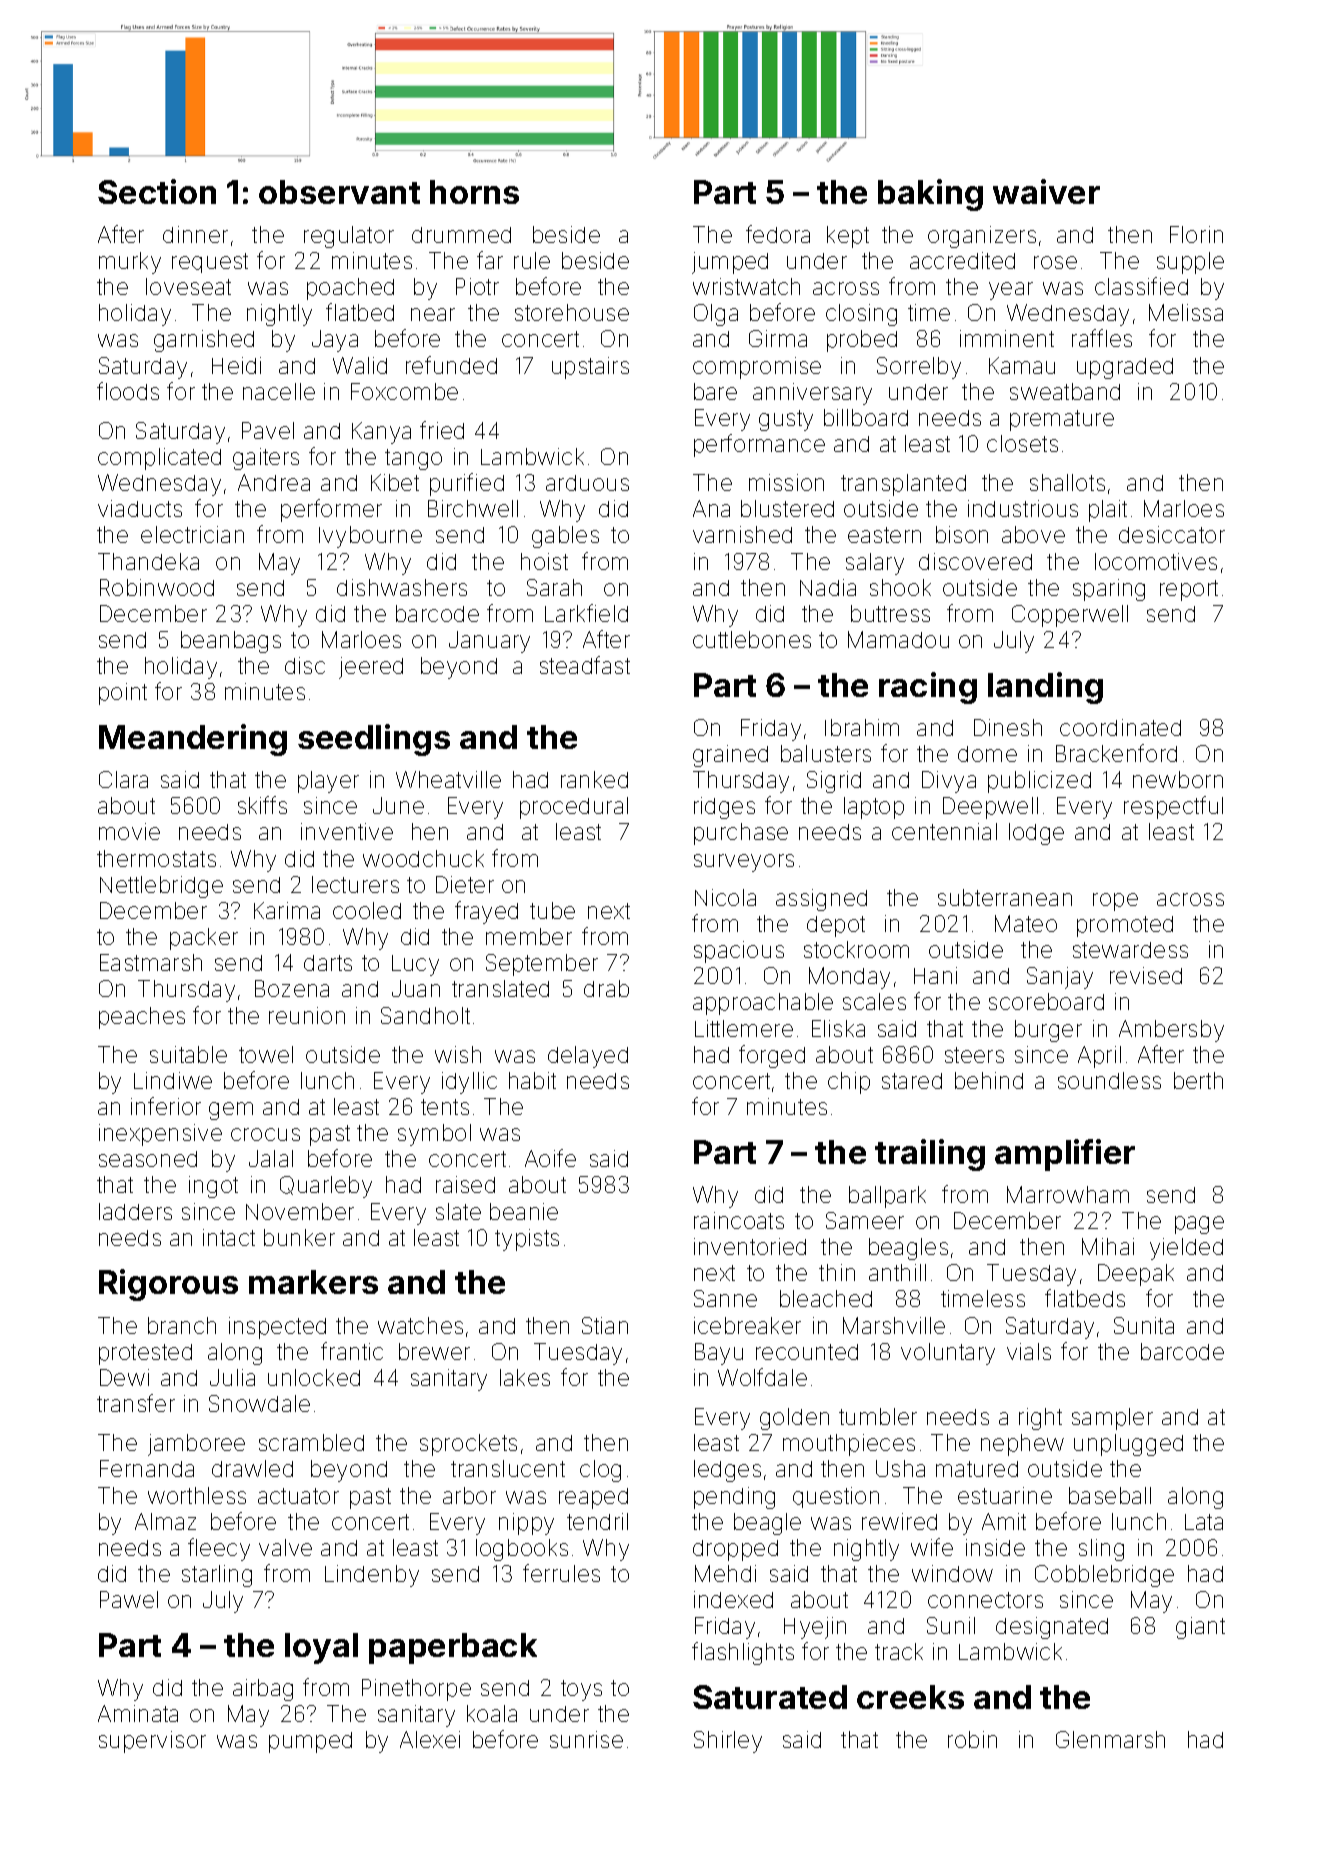  Describe the element at coordinates (572, 312) in the image. I see `storehouse` at that location.
